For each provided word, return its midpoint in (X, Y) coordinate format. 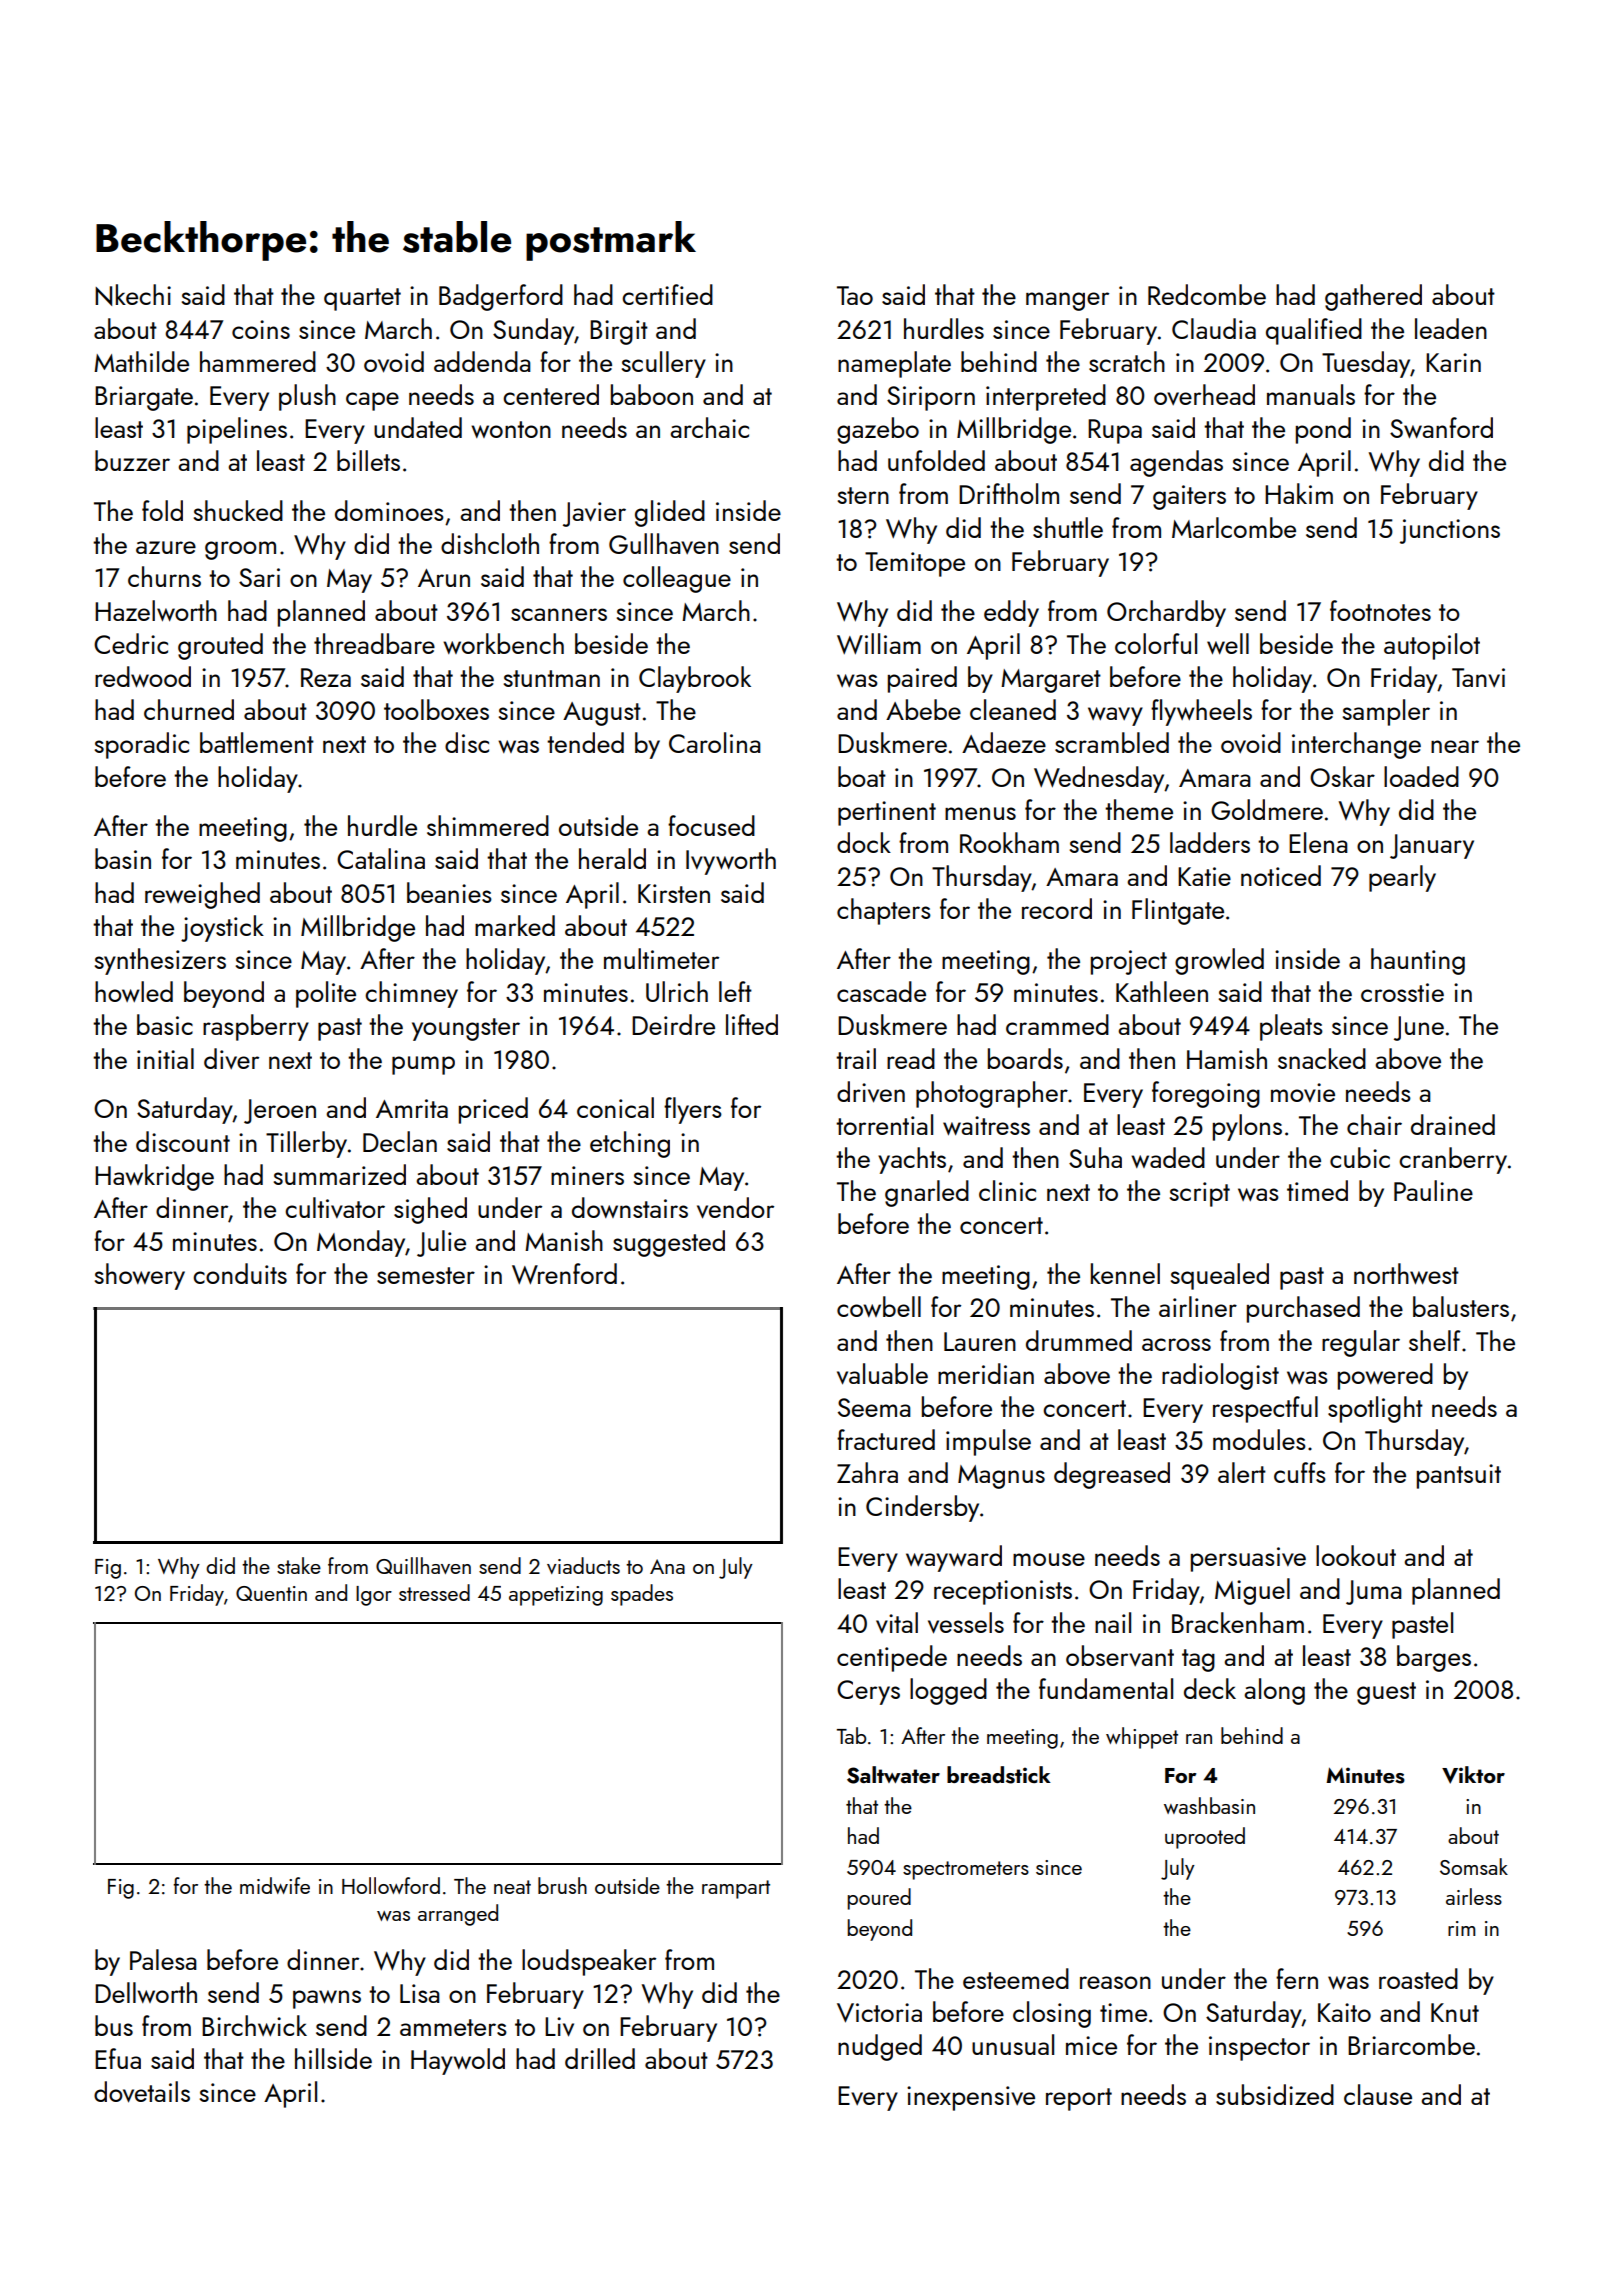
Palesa (163, 1959)
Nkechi (133, 295)
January (1432, 846)
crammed (1057, 1024)
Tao (855, 295)
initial (165, 1058)
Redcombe (1207, 294)
